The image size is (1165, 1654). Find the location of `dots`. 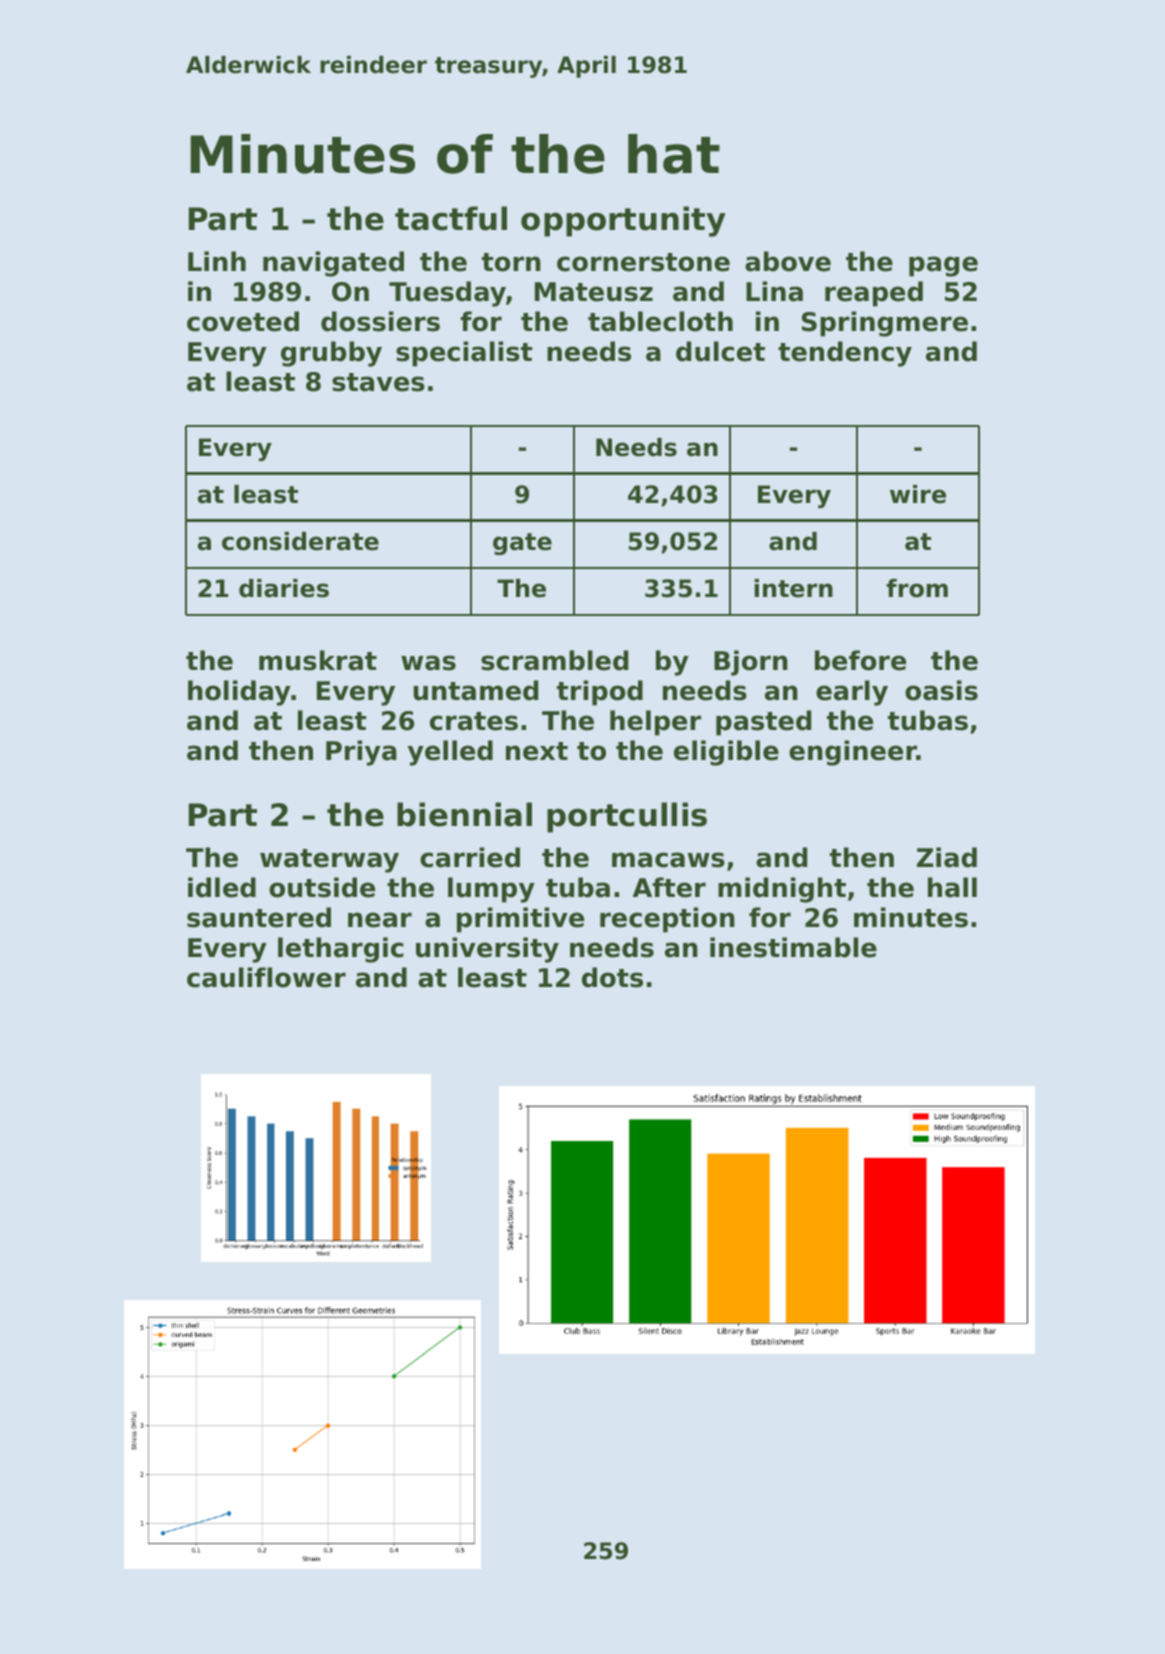

dots is located at coordinates (612, 977).
